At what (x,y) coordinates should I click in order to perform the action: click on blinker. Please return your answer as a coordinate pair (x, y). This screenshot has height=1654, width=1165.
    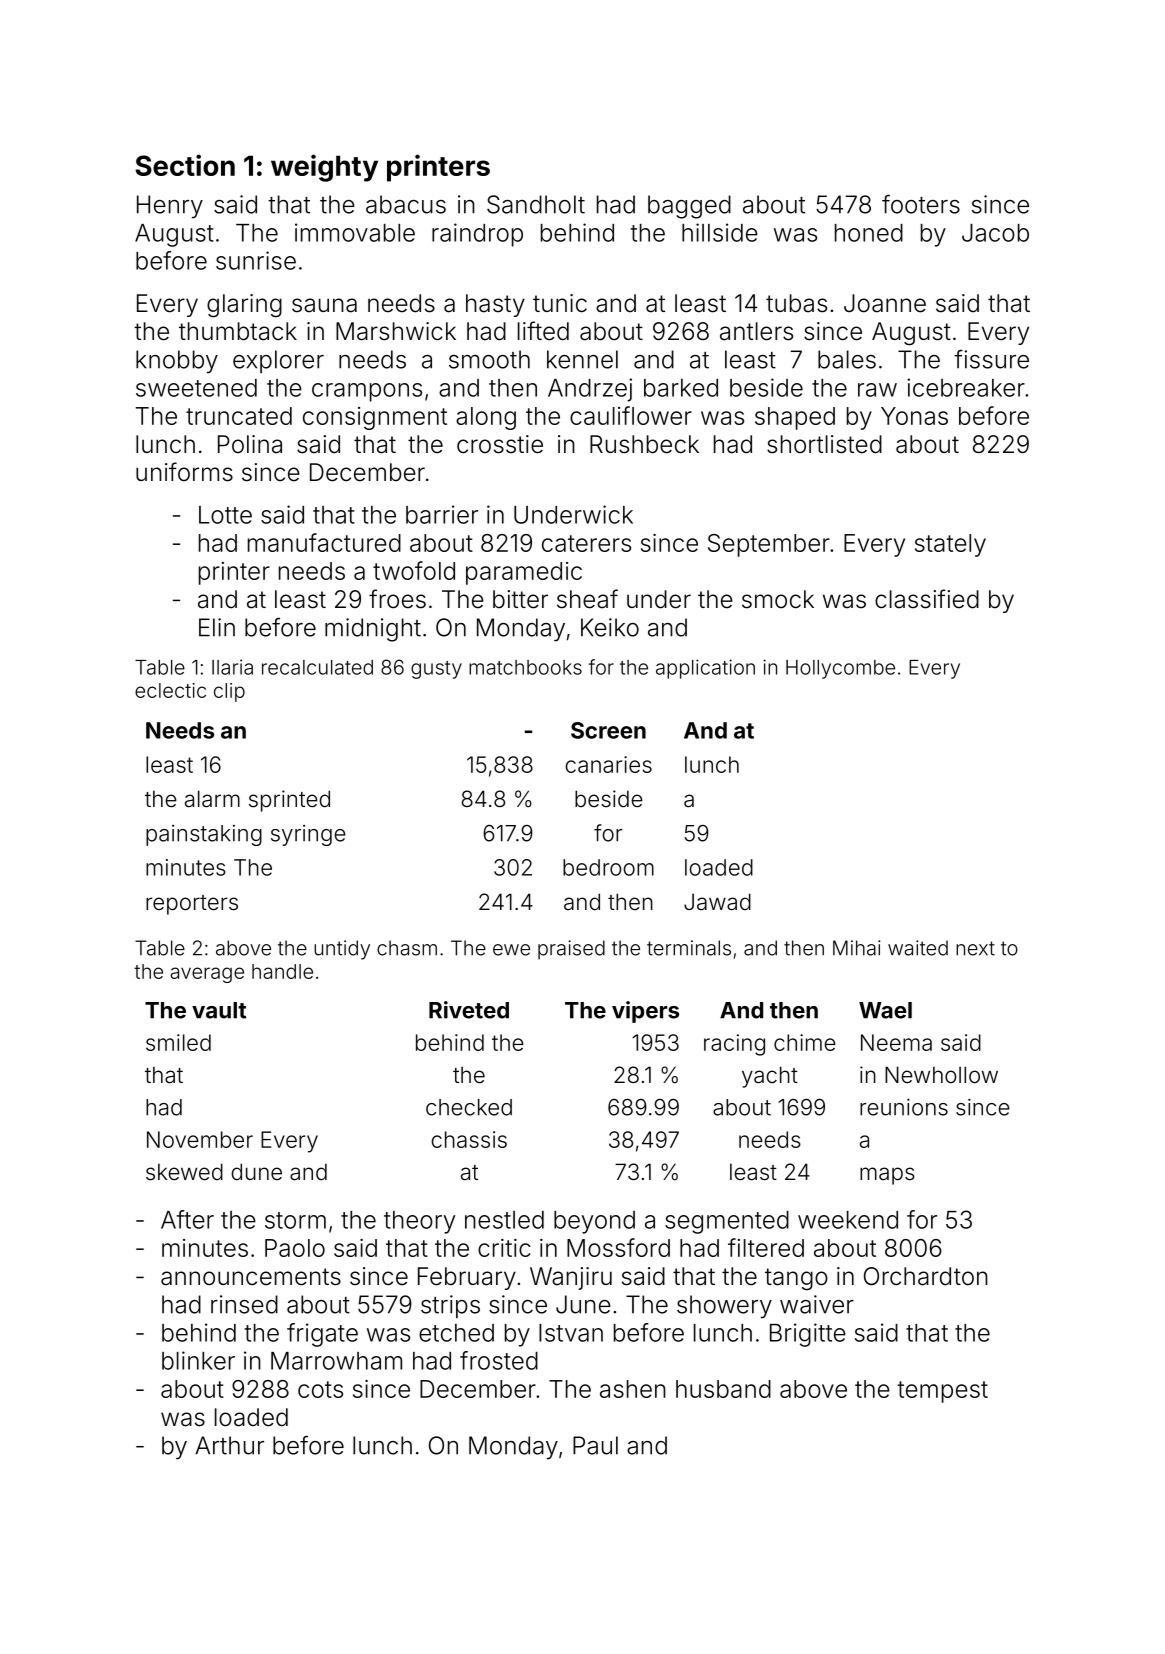
    Looking at the image, I should click on (198, 1360).
